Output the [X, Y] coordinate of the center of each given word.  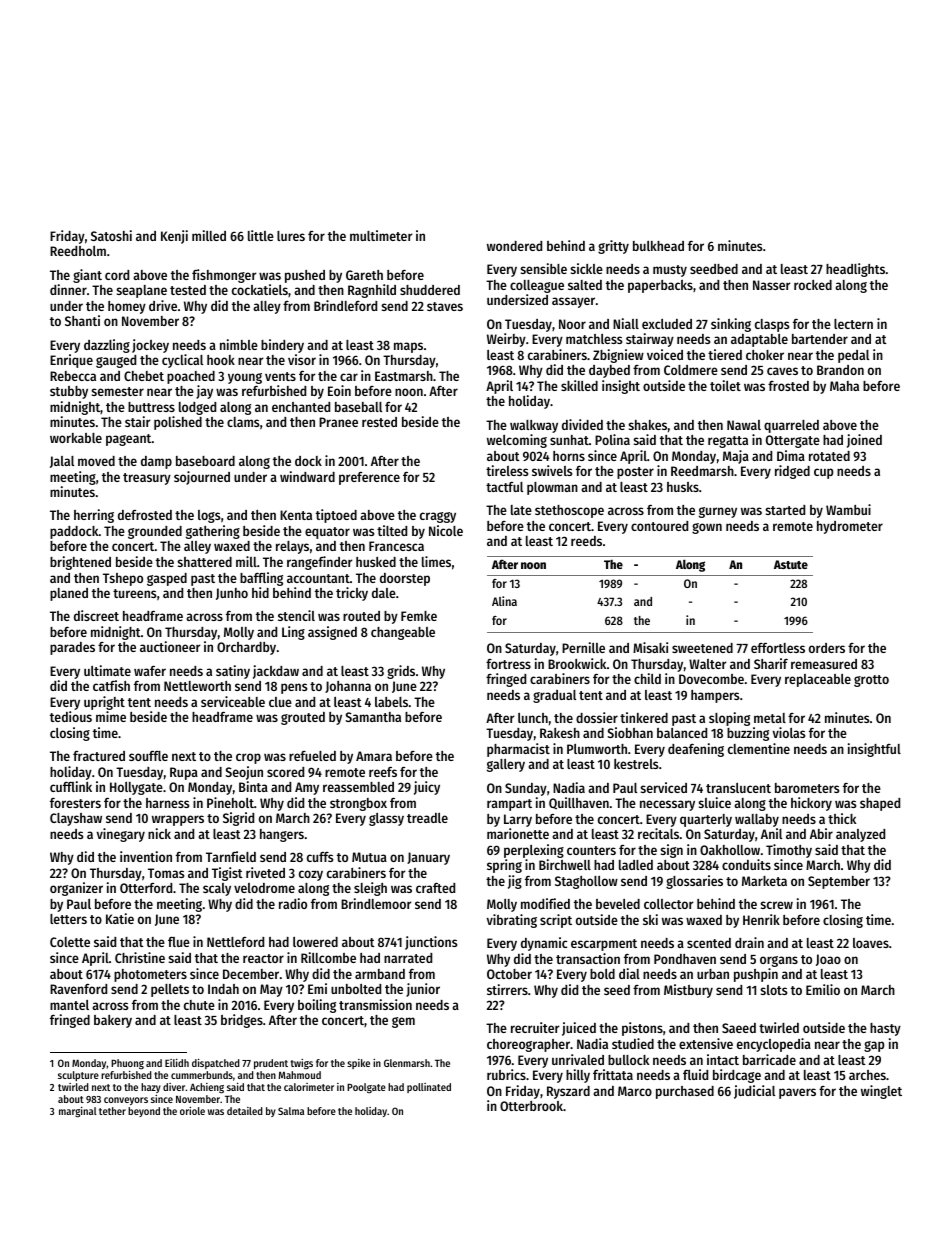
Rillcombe [328, 957]
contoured [659, 526]
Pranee [338, 422]
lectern [853, 324]
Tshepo [123, 579]
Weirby [506, 340]
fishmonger [224, 276]
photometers [150, 975]
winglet [881, 1092]
